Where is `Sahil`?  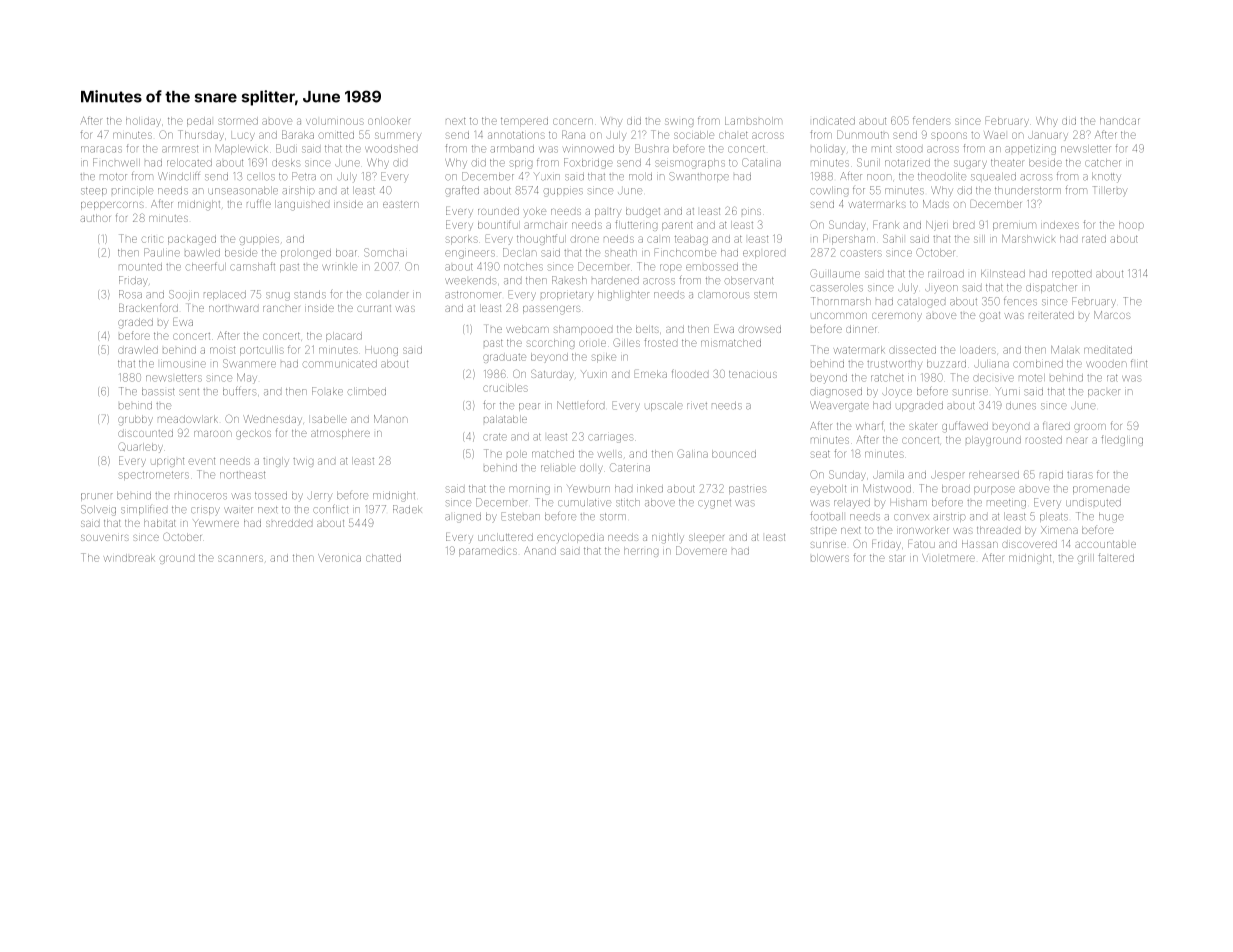 Sahil is located at coordinates (893, 238).
